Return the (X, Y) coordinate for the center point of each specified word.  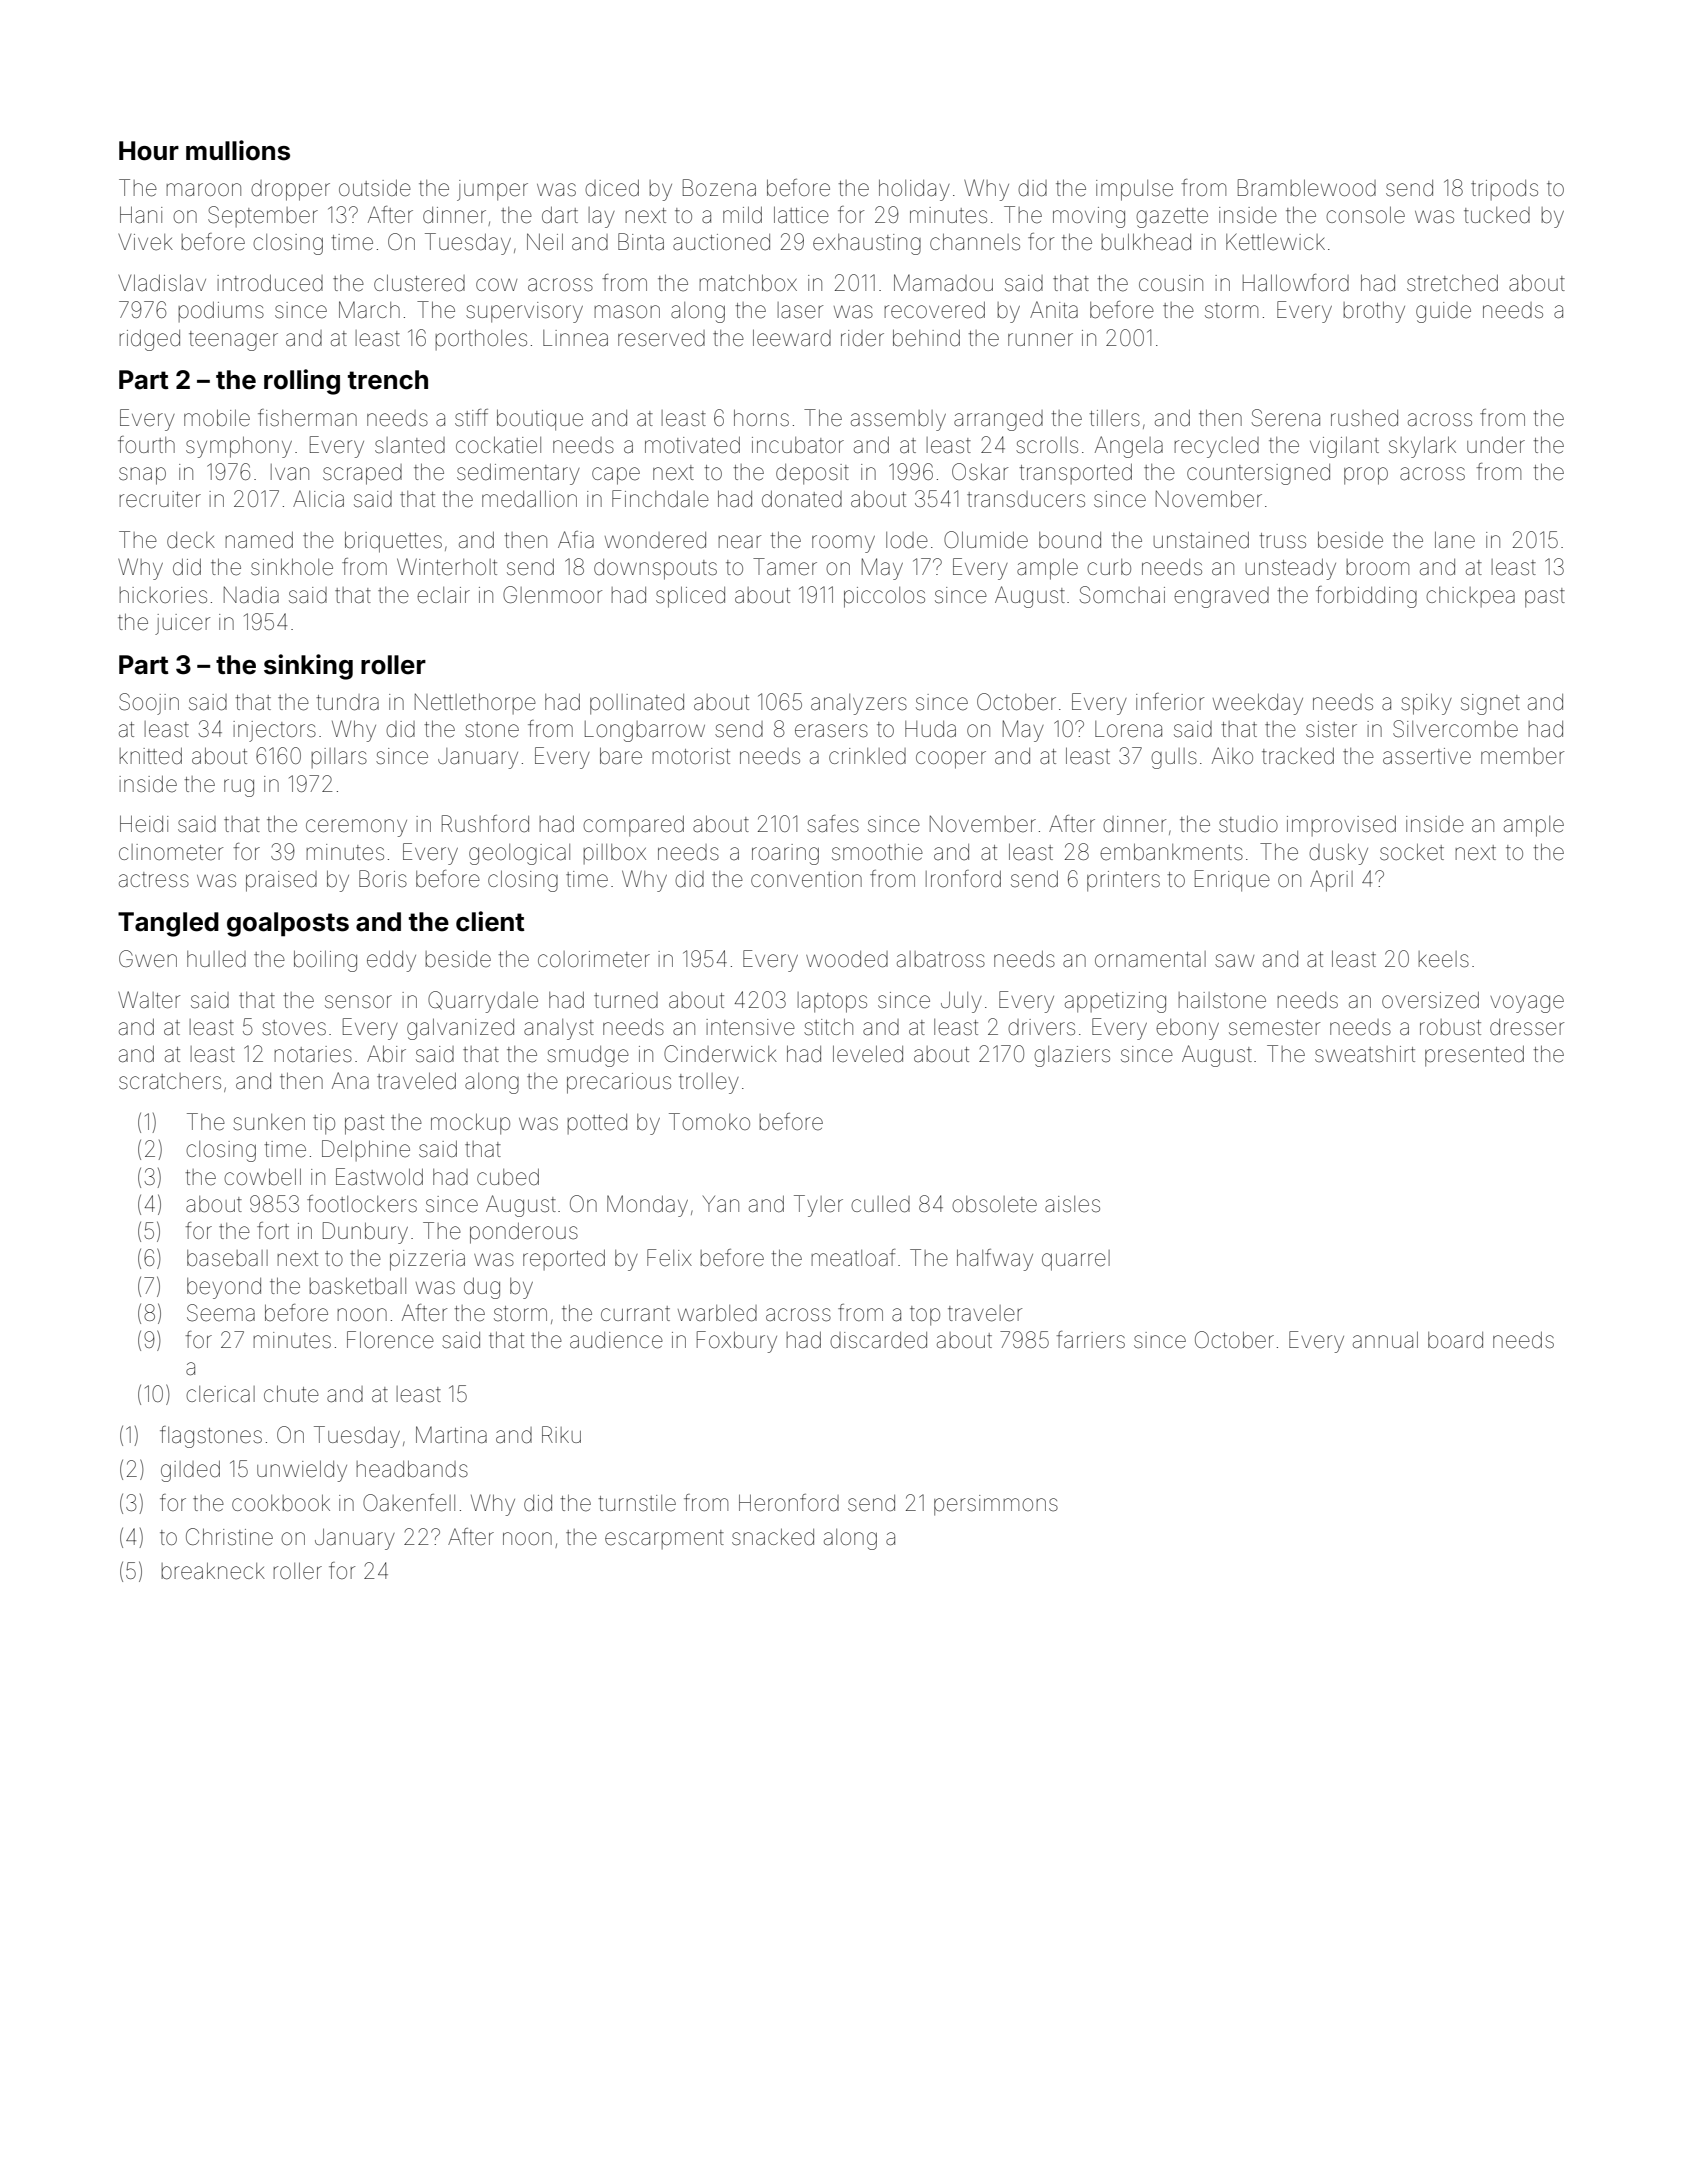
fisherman (307, 418)
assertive (1427, 756)
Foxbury (737, 1342)
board (1455, 1340)
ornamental (1150, 959)
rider (862, 338)
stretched (1452, 283)
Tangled (168, 924)
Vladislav (162, 283)
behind (926, 338)
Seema (221, 1313)
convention (806, 879)
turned (626, 1000)
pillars (339, 758)
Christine (229, 1537)
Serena (1286, 418)
